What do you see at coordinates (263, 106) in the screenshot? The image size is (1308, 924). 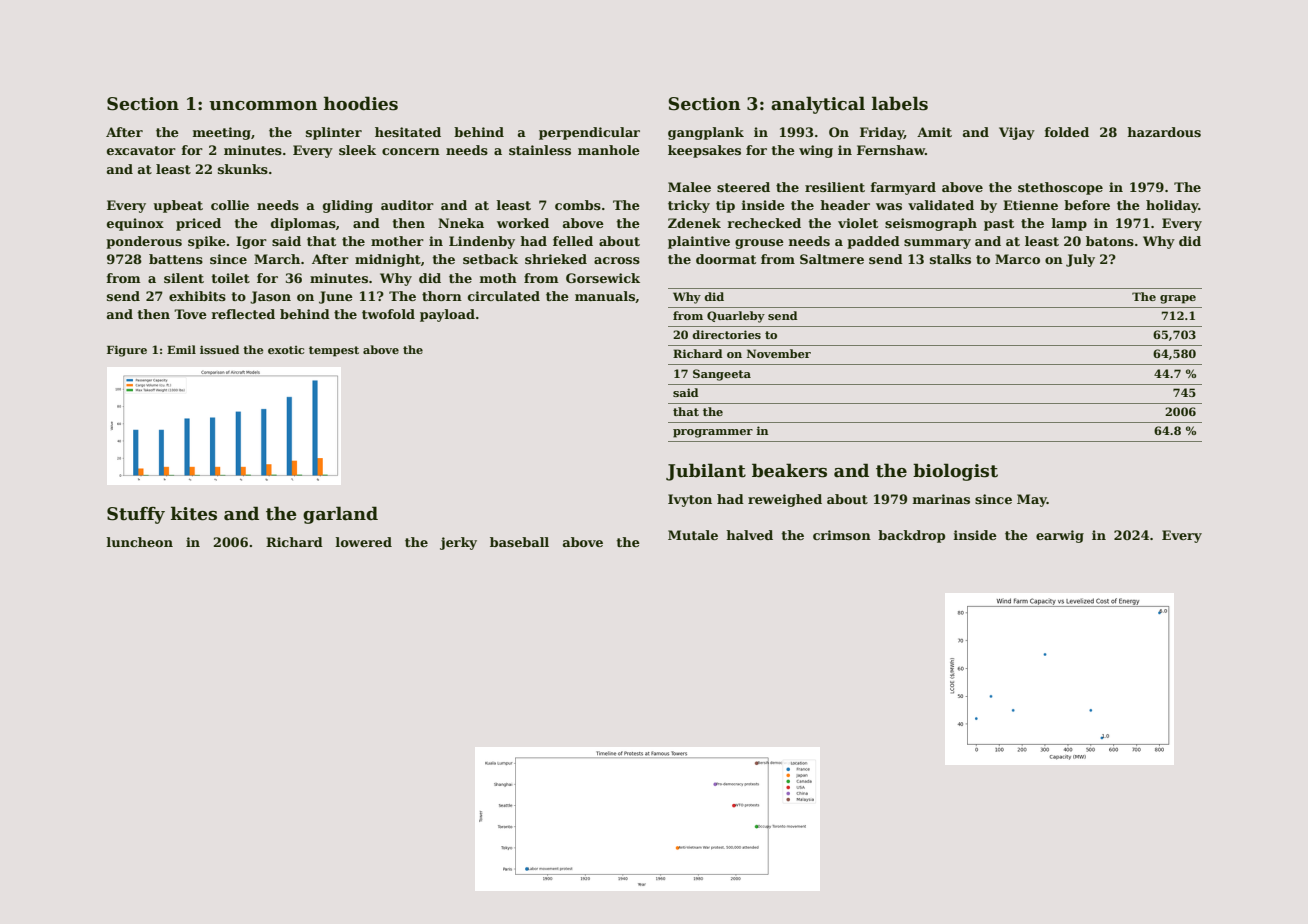 I see `uncommon` at bounding box center [263, 106].
